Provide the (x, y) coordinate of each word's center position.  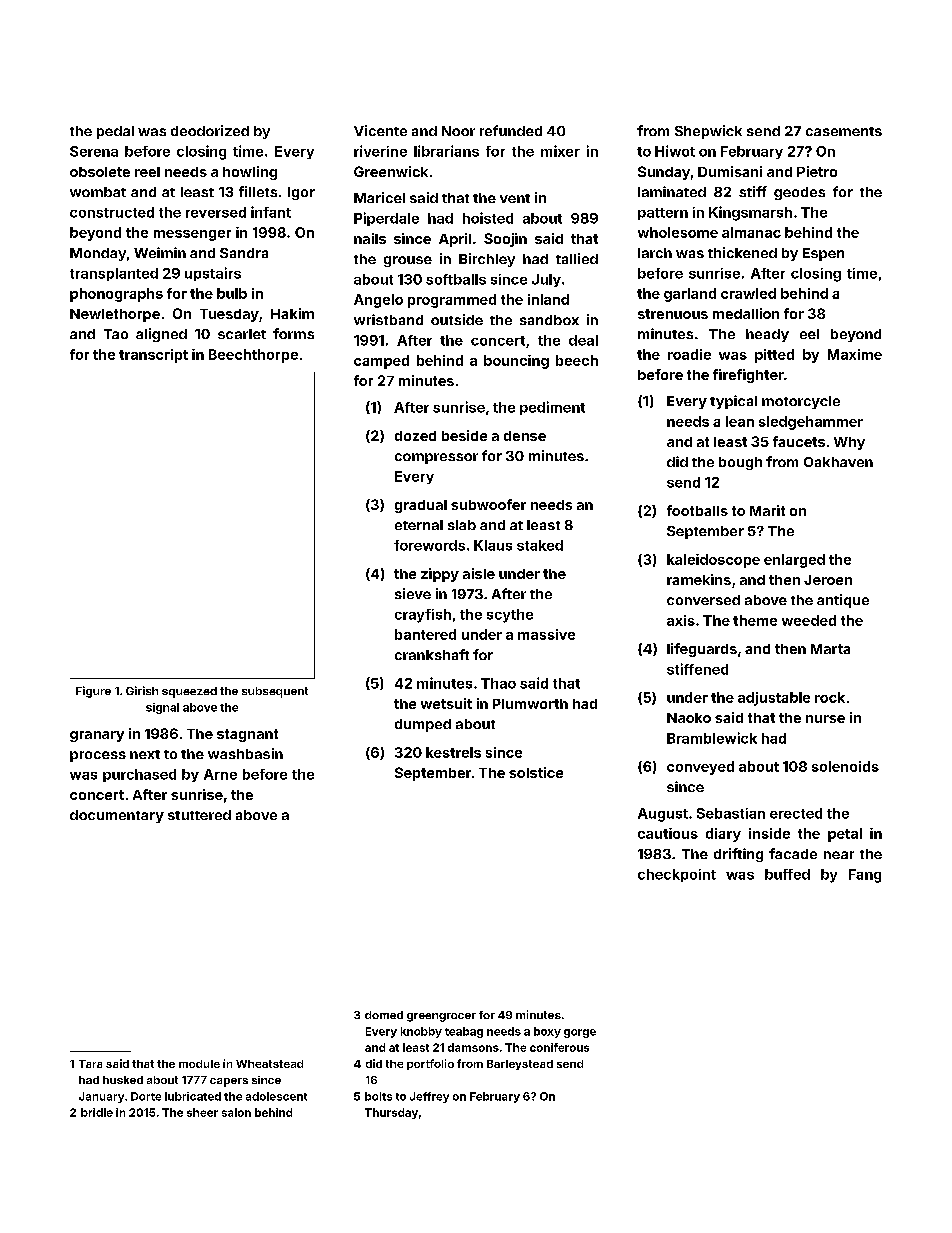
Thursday (391, 1113)
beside (464, 435)
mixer (560, 151)
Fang (865, 876)
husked (123, 1080)
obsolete (100, 172)
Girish (142, 690)
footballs (697, 510)
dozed (415, 436)
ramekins (699, 579)
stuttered (199, 815)
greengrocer (441, 1017)
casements (844, 131)
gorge (580, 1033)
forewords (429, 545)
